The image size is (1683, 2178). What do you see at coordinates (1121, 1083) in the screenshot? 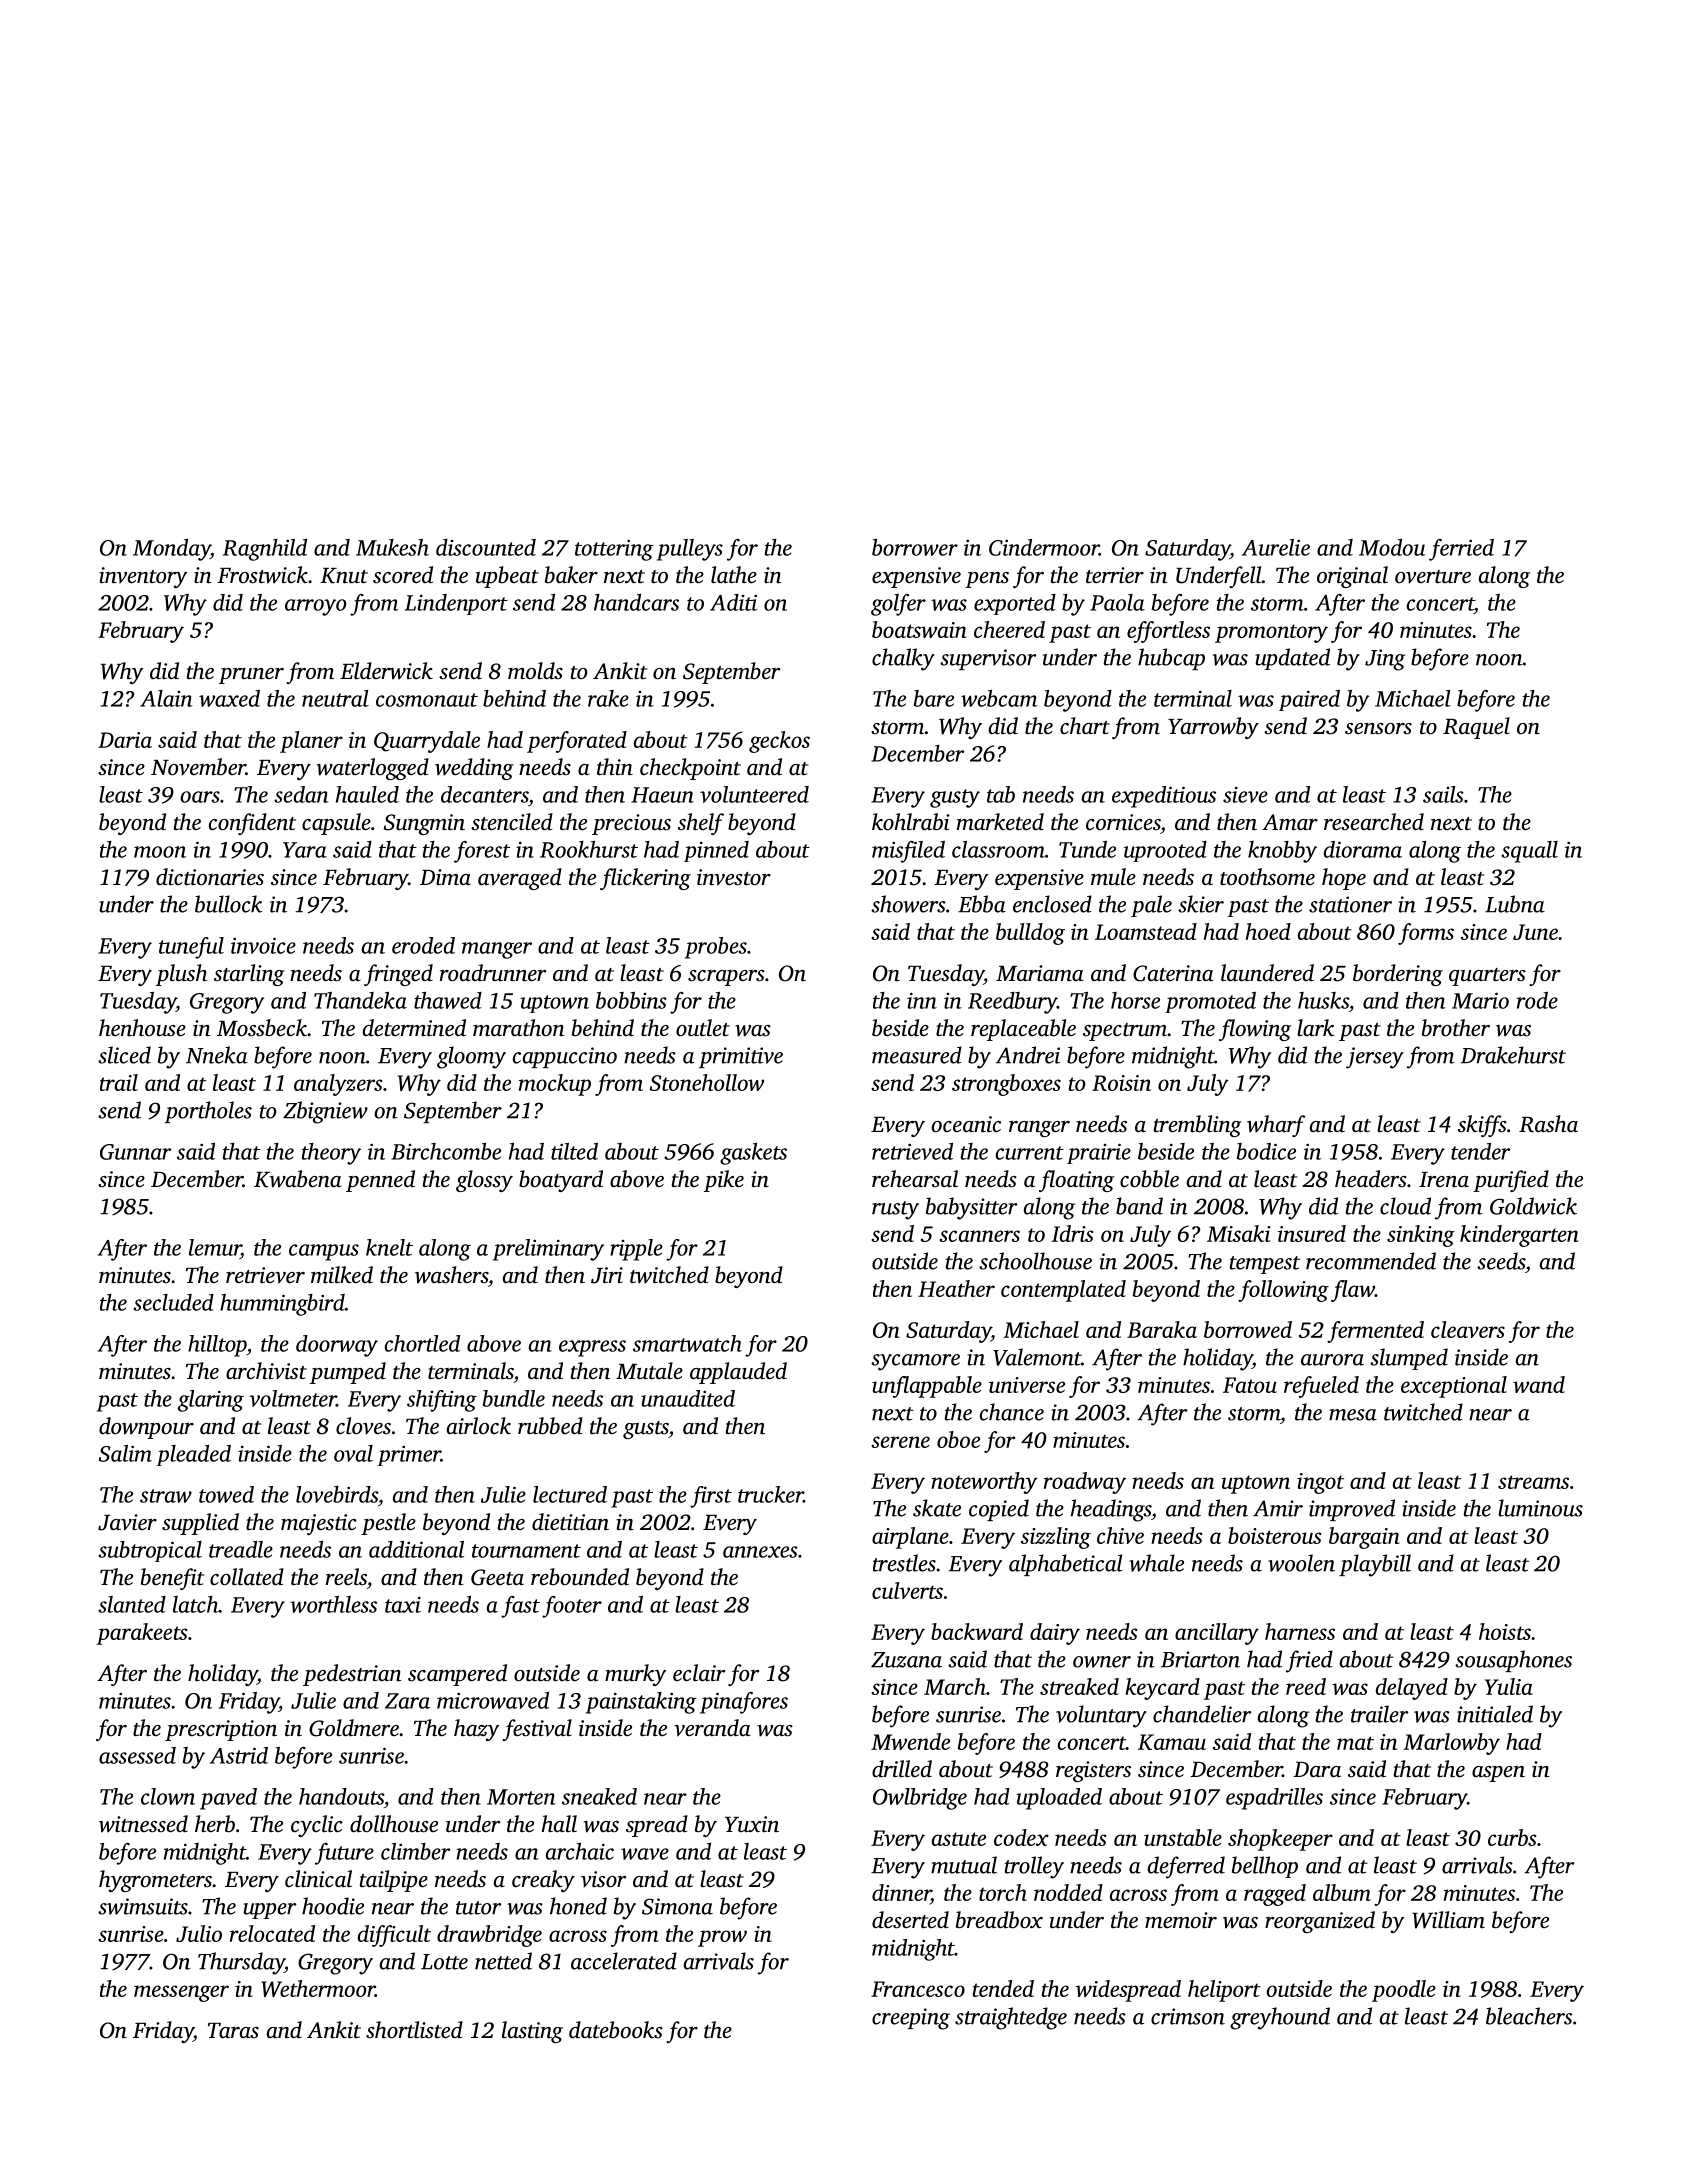
I see `Roisin` at bounding box center [1121, 1083].
